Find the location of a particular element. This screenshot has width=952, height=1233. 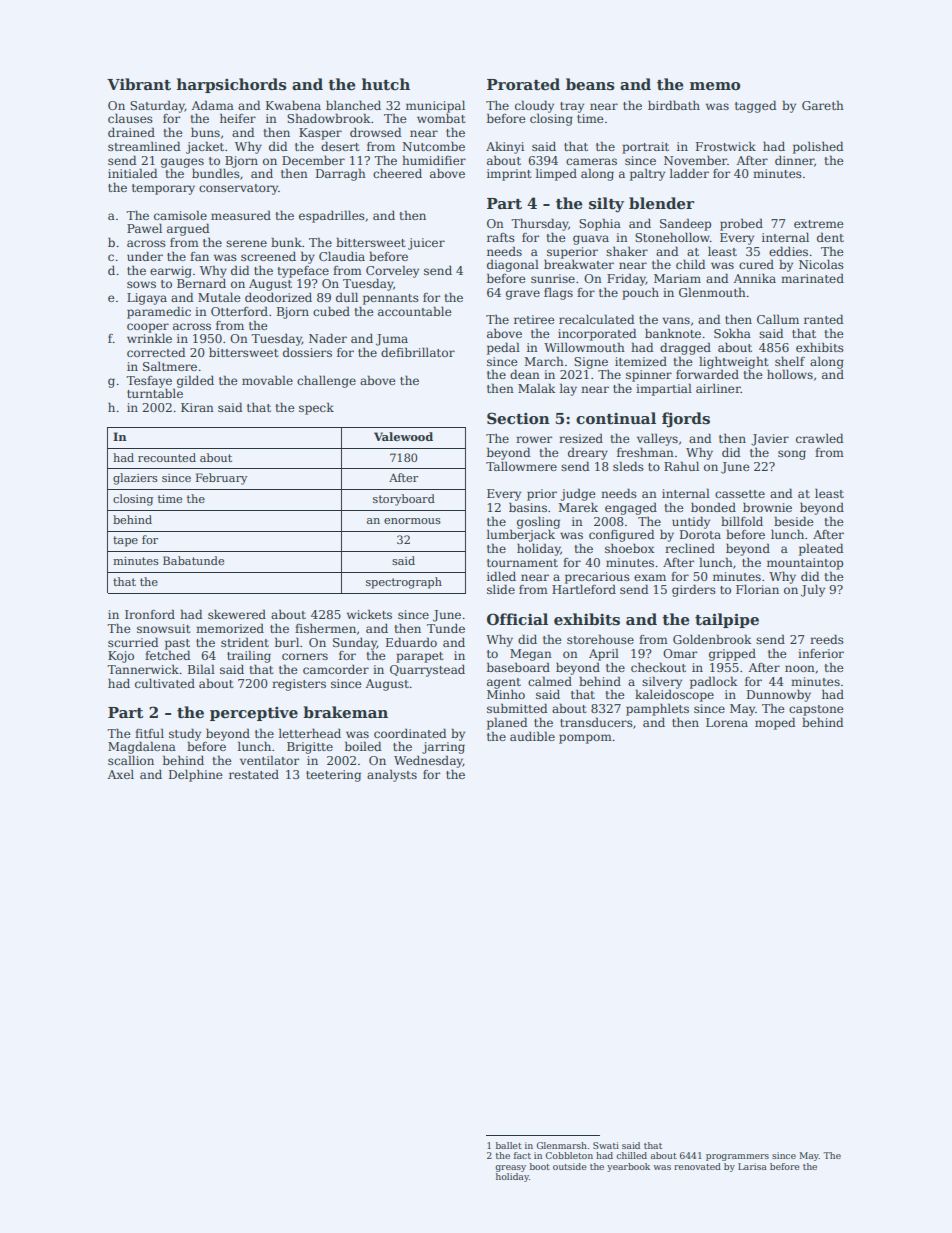

Prorated is located at coordinates (523, 84).
